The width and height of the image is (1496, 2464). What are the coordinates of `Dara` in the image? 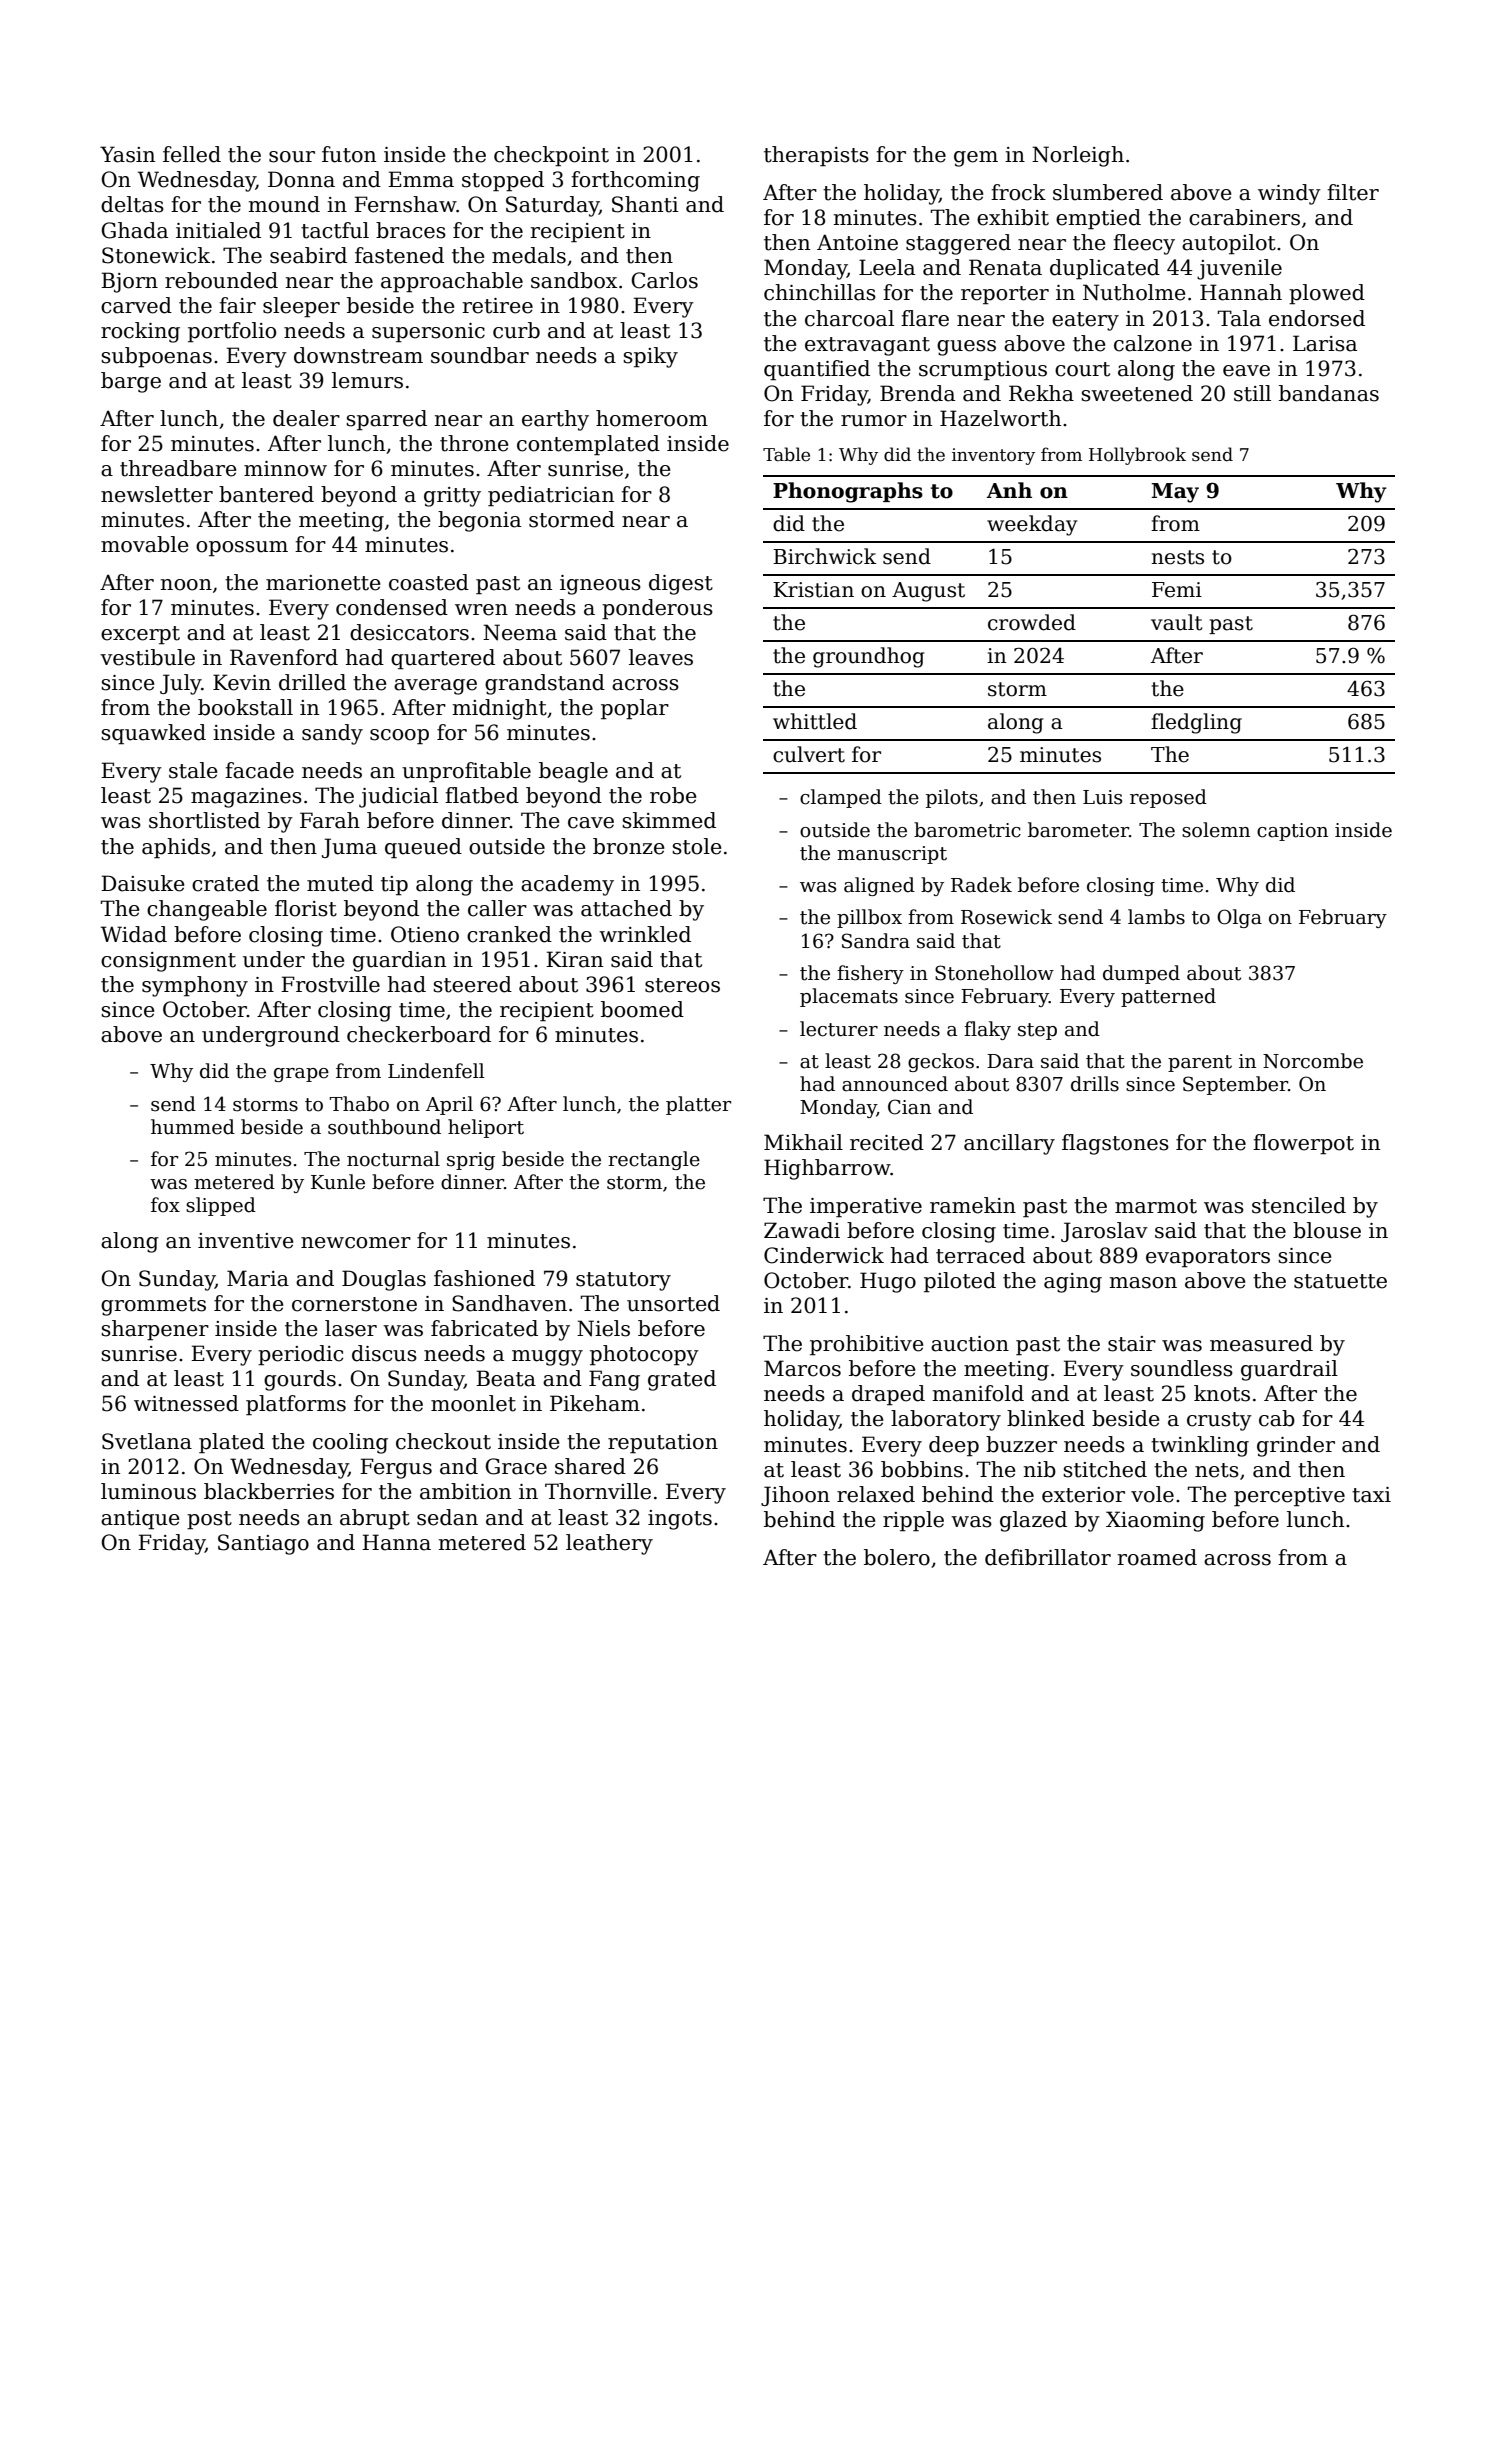 It's located at (1010, 1061).
